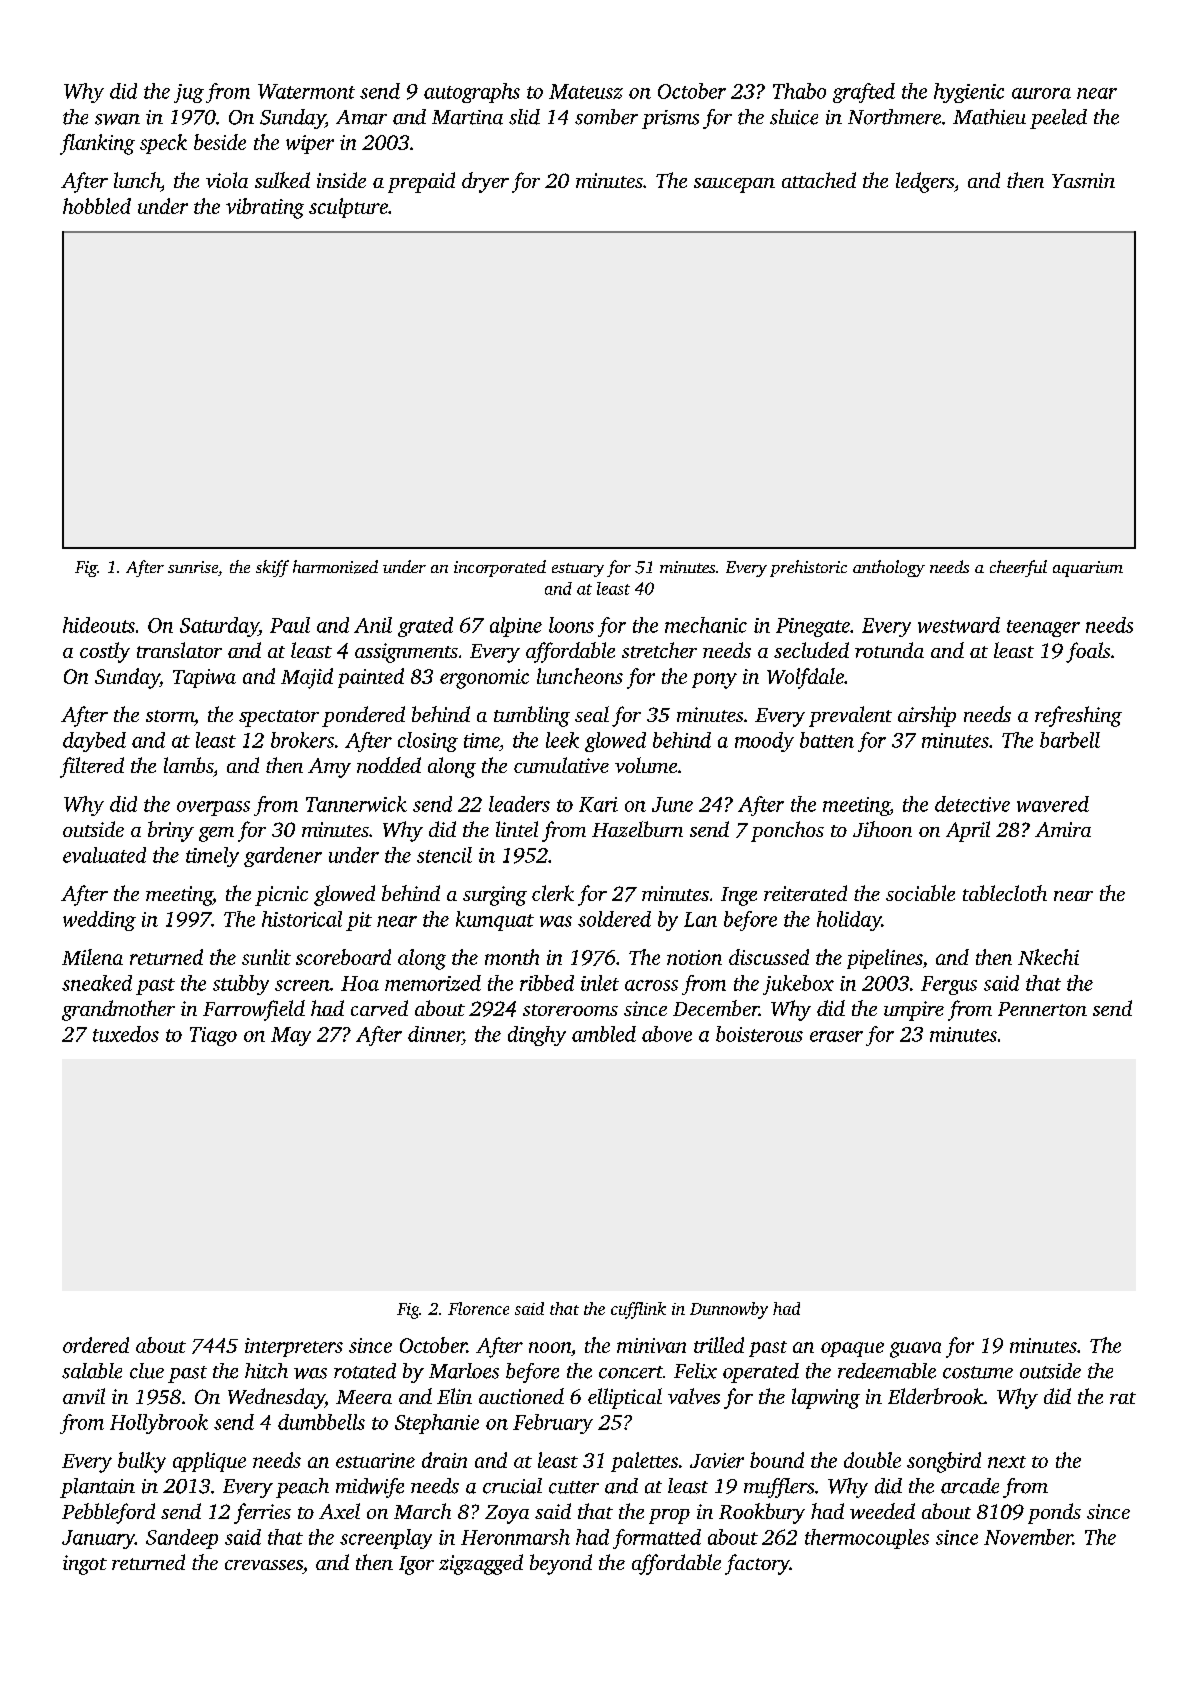 This screenshot has height=1694, width=1198. I want to click on storm, so click(170, 716).
